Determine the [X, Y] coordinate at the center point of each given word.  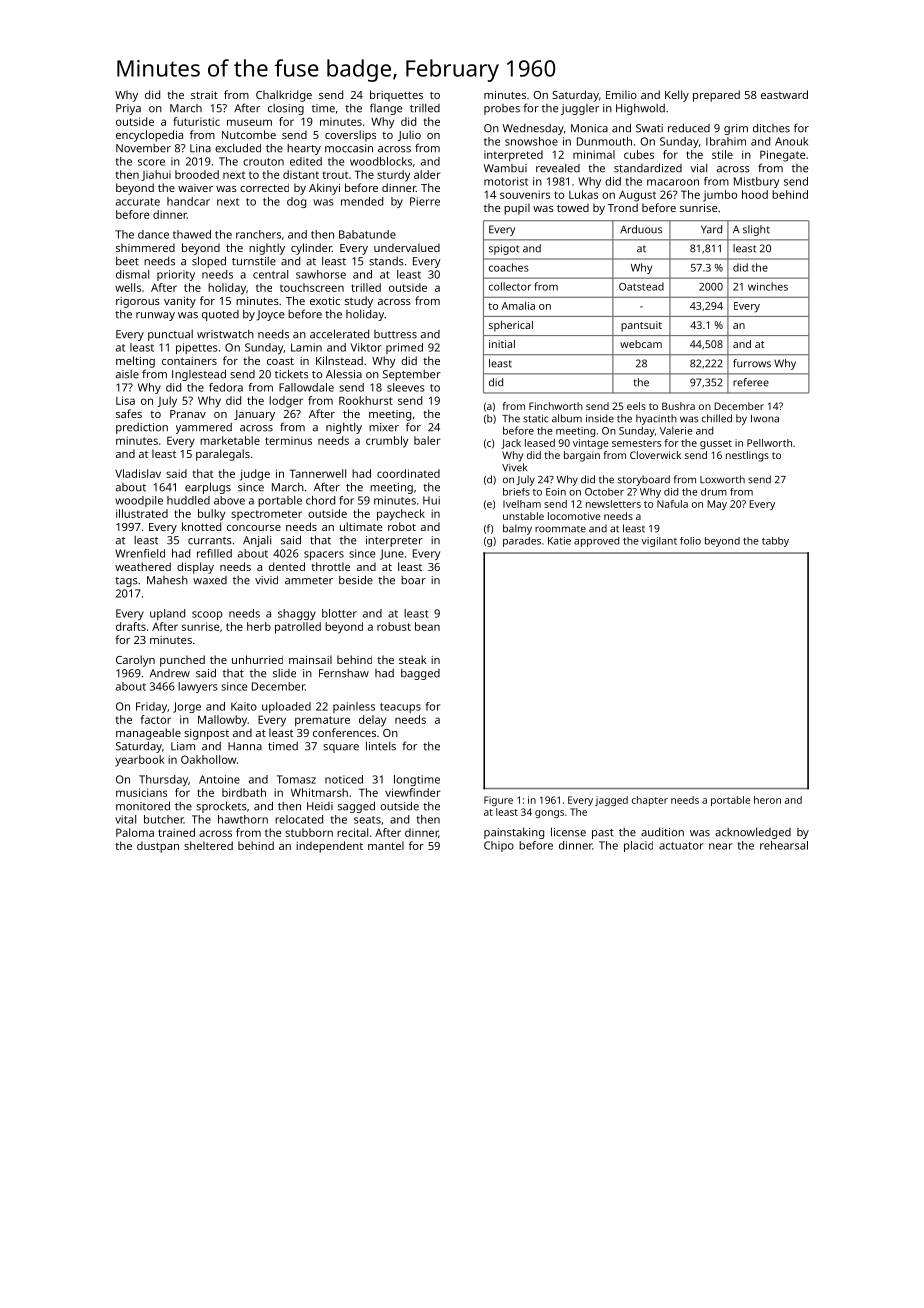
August [637, 196]
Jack [511, 444]
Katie [559, 541]
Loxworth [722, 479]
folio [690, 541]
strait [204, 95]
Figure [498, 801]
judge [255, 475]
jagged [611, 801]
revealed [558, 168]
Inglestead [199, 375]
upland [167, 614]
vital [125, 819]
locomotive [574, 516]
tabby [775, 542]
